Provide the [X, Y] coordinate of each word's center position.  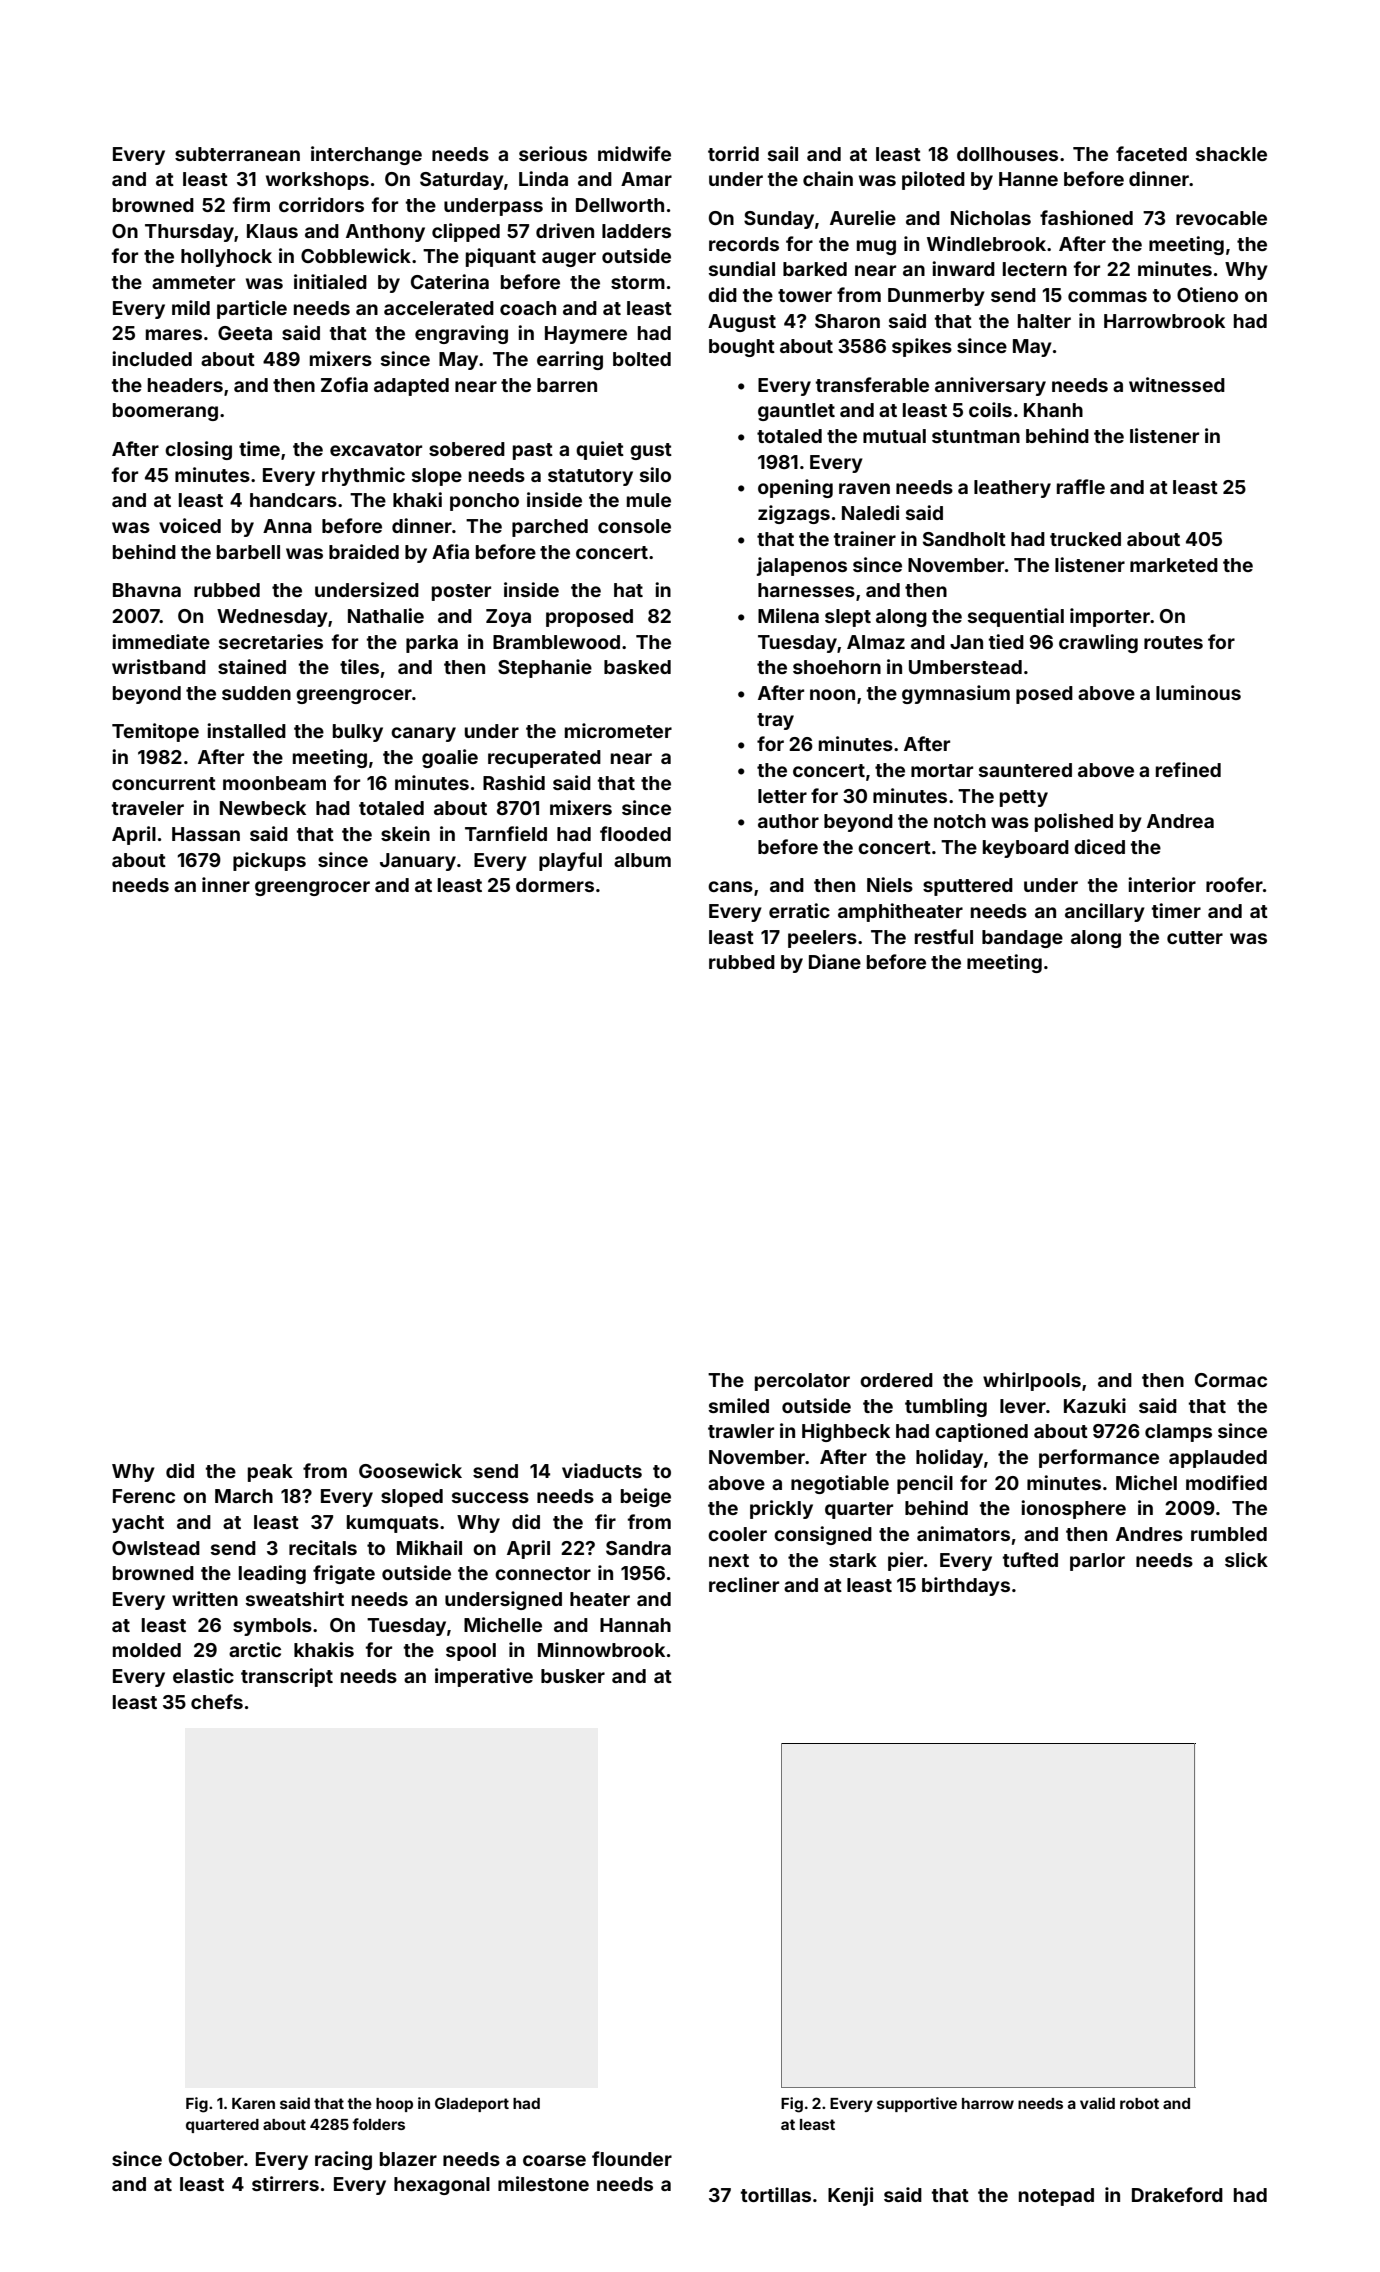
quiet [600, 450]
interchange [366, 155]
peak [270, 1473]
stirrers [285, 2183]
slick [1246, 1559]
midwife [634, 153]
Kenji [850, 2196]
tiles [359, 666]
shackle [1231, 154]
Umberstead [965, 667]
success [490, 1497]
